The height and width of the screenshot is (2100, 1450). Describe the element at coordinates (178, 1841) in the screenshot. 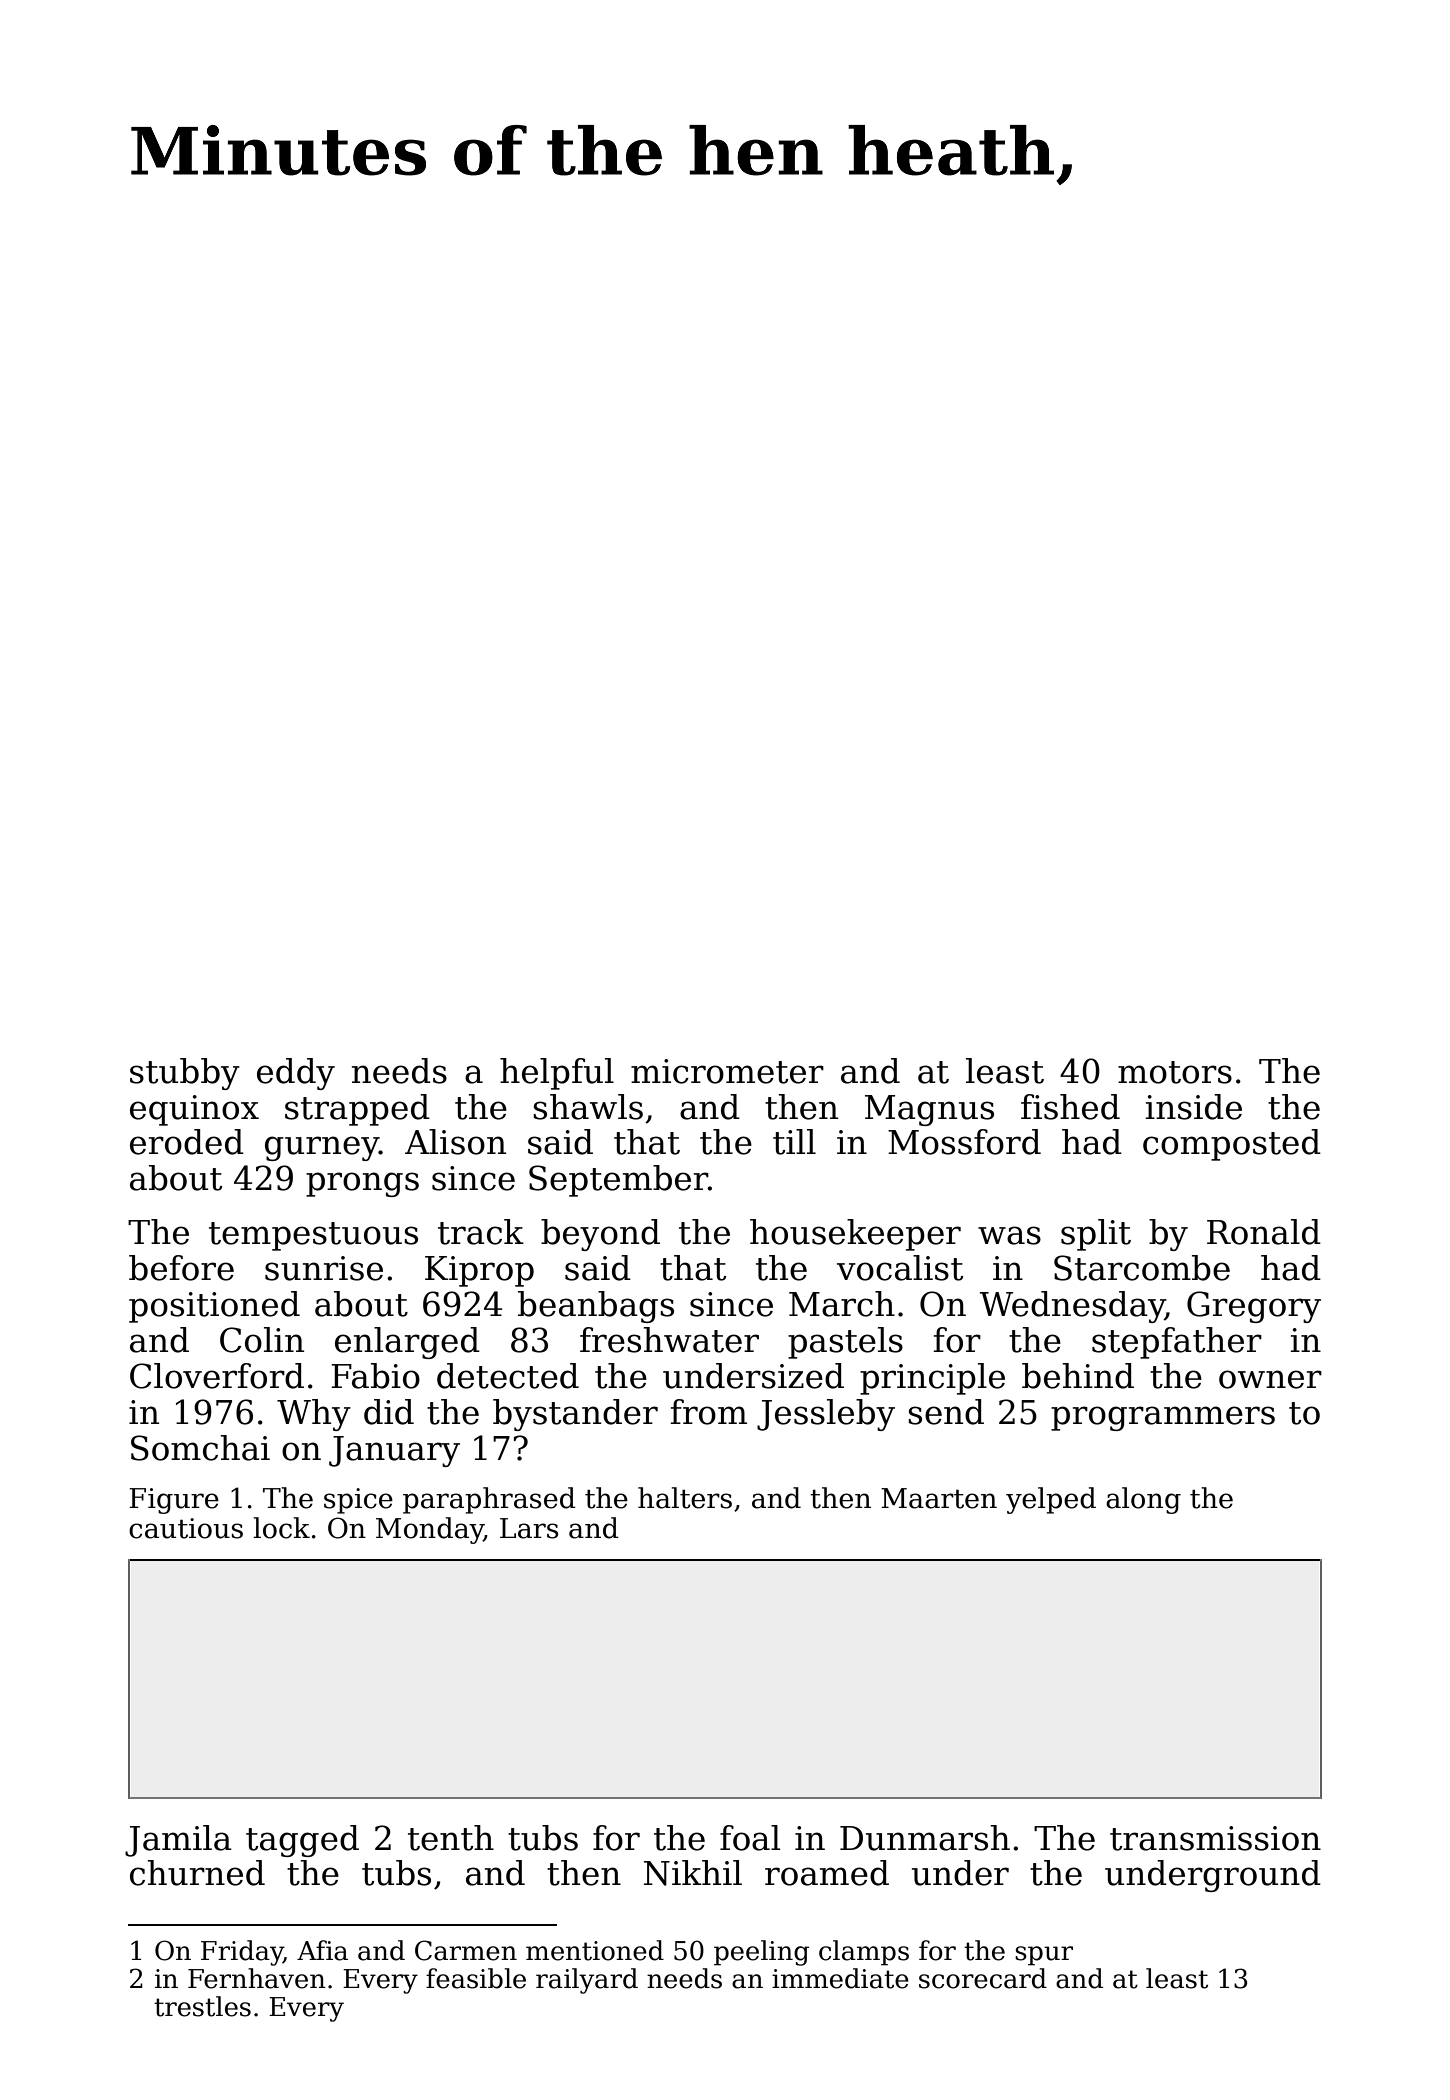

I see `Jamila` at that location.
